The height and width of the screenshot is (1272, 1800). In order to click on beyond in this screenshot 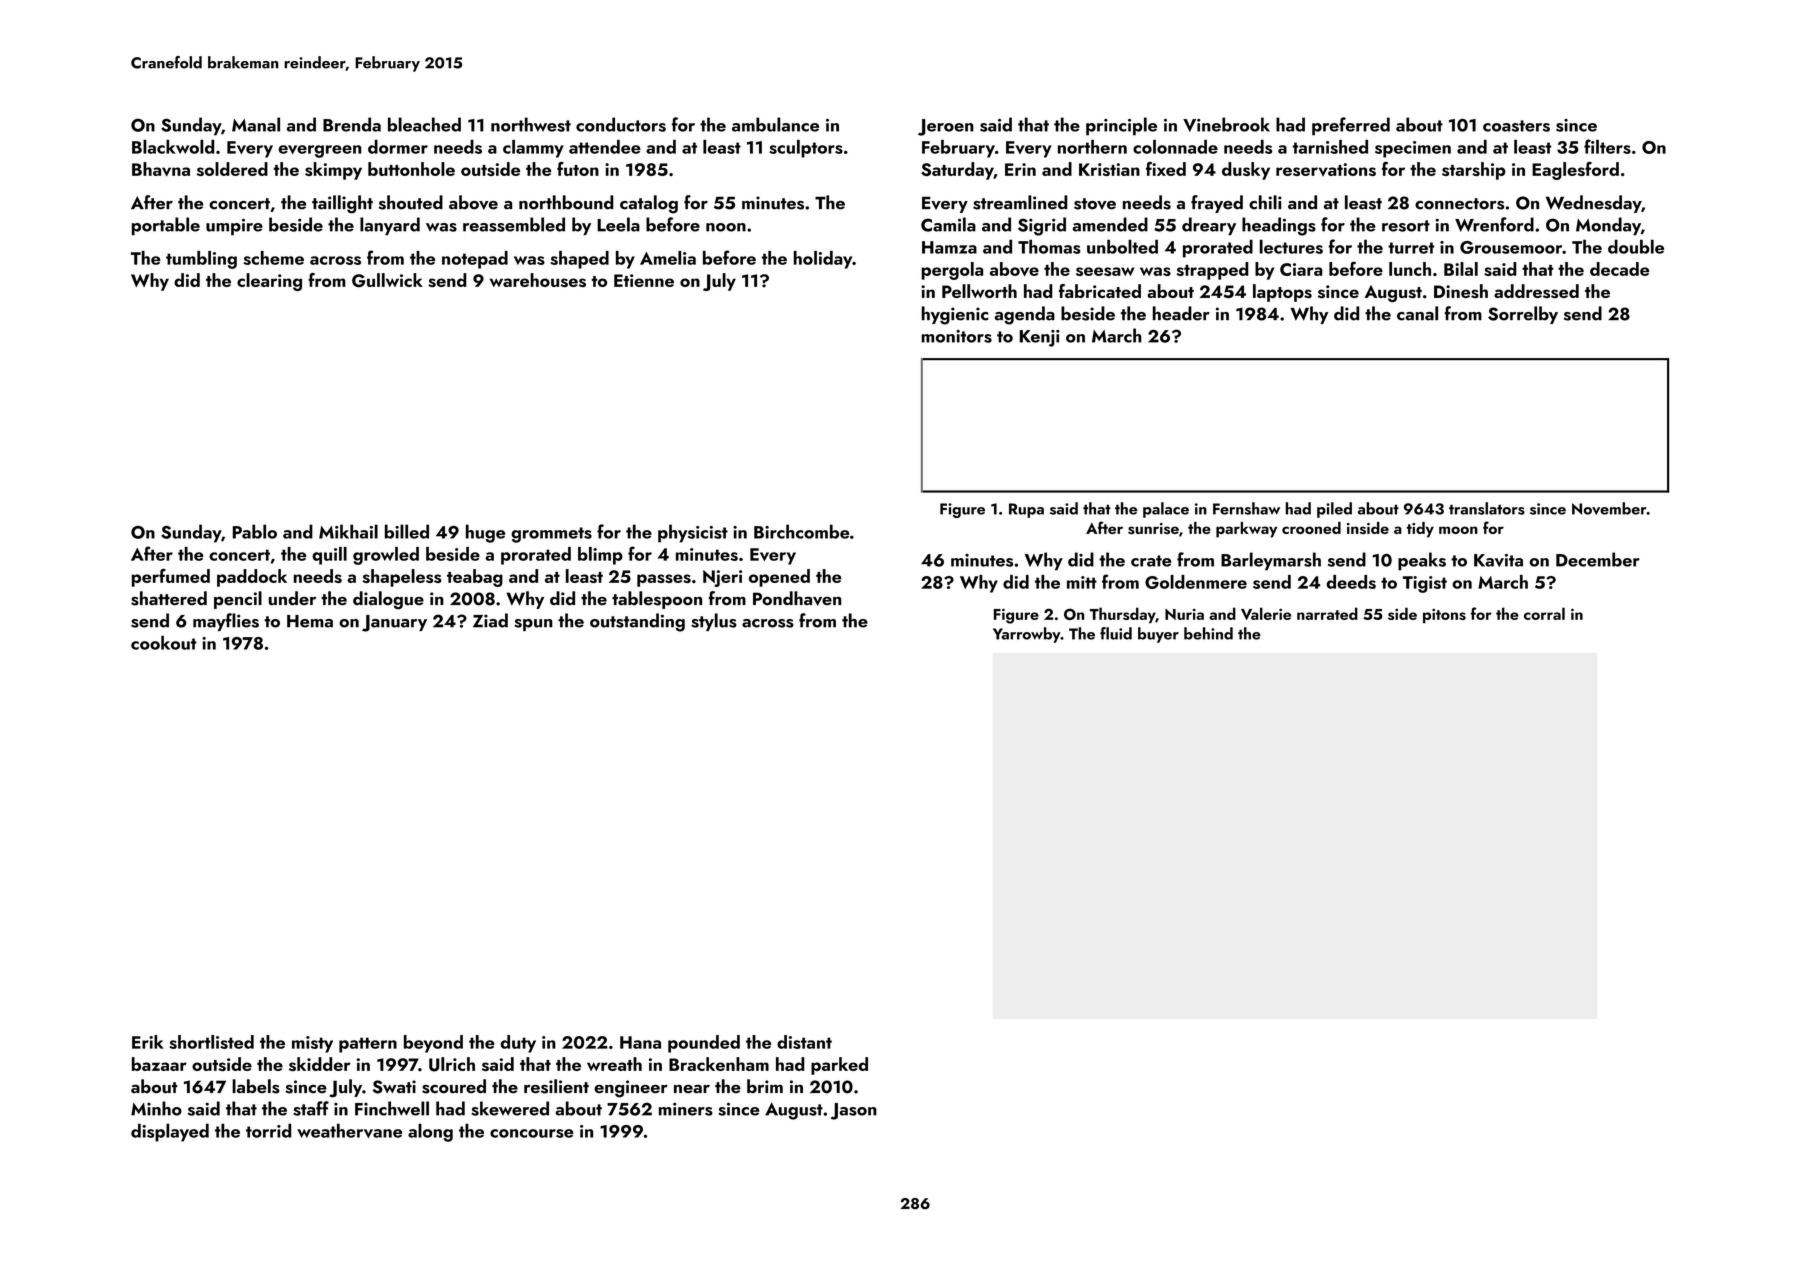, I will do `click(433, 1044)`.
